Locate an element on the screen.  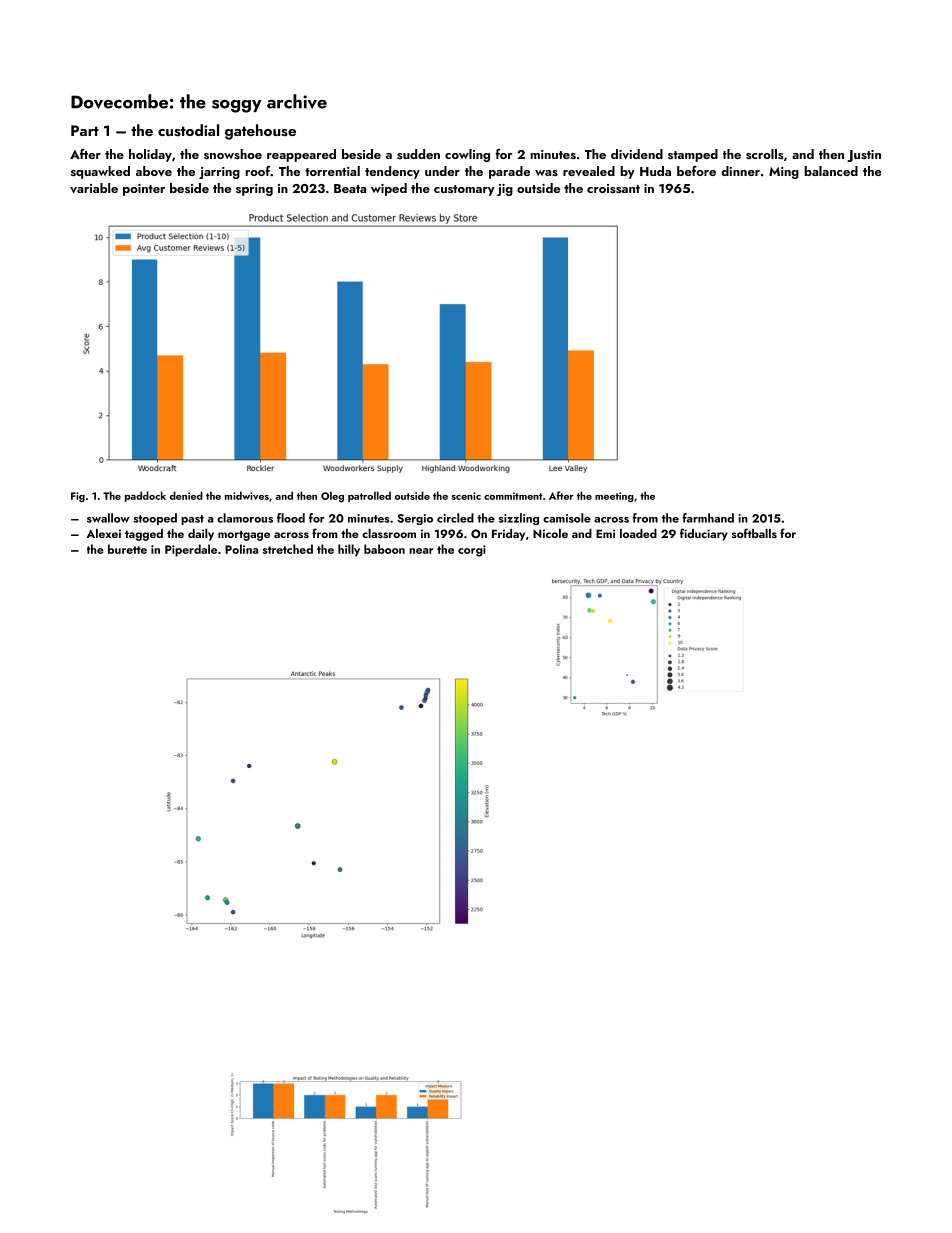
stretched is located at coordinates (288, 549).
